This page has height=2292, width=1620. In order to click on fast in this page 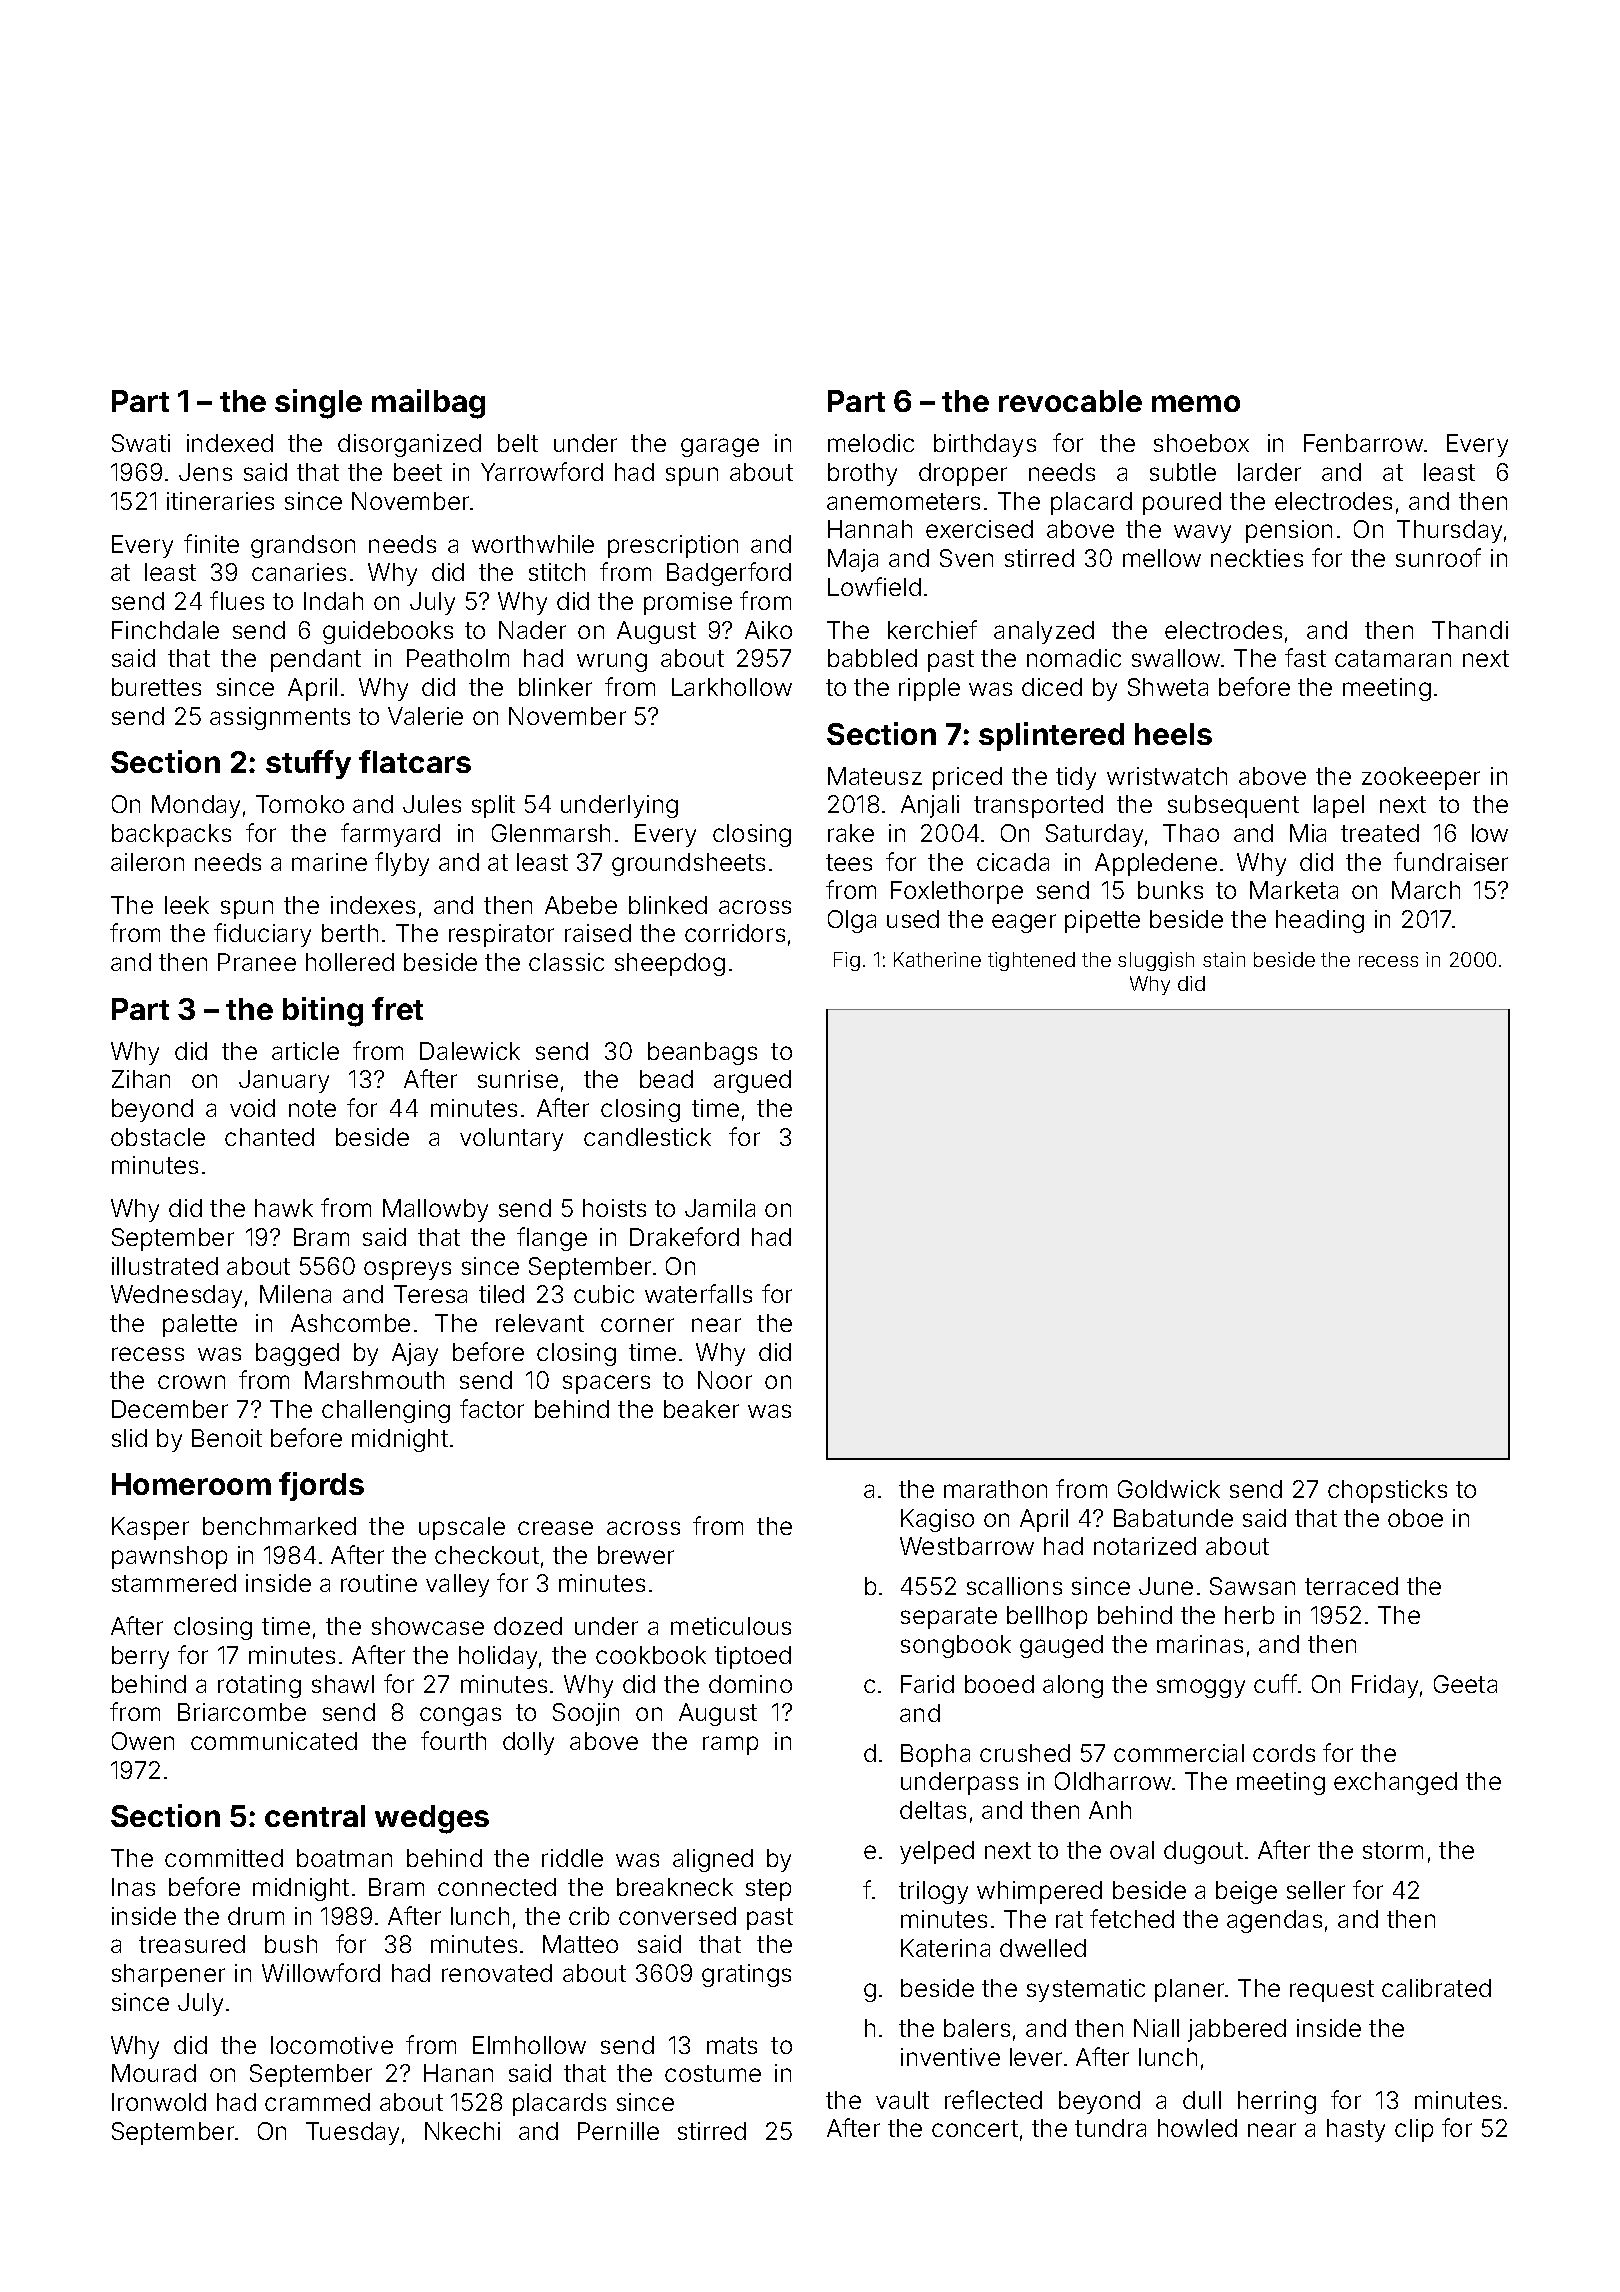, I will do `click(1305, 657)`.
